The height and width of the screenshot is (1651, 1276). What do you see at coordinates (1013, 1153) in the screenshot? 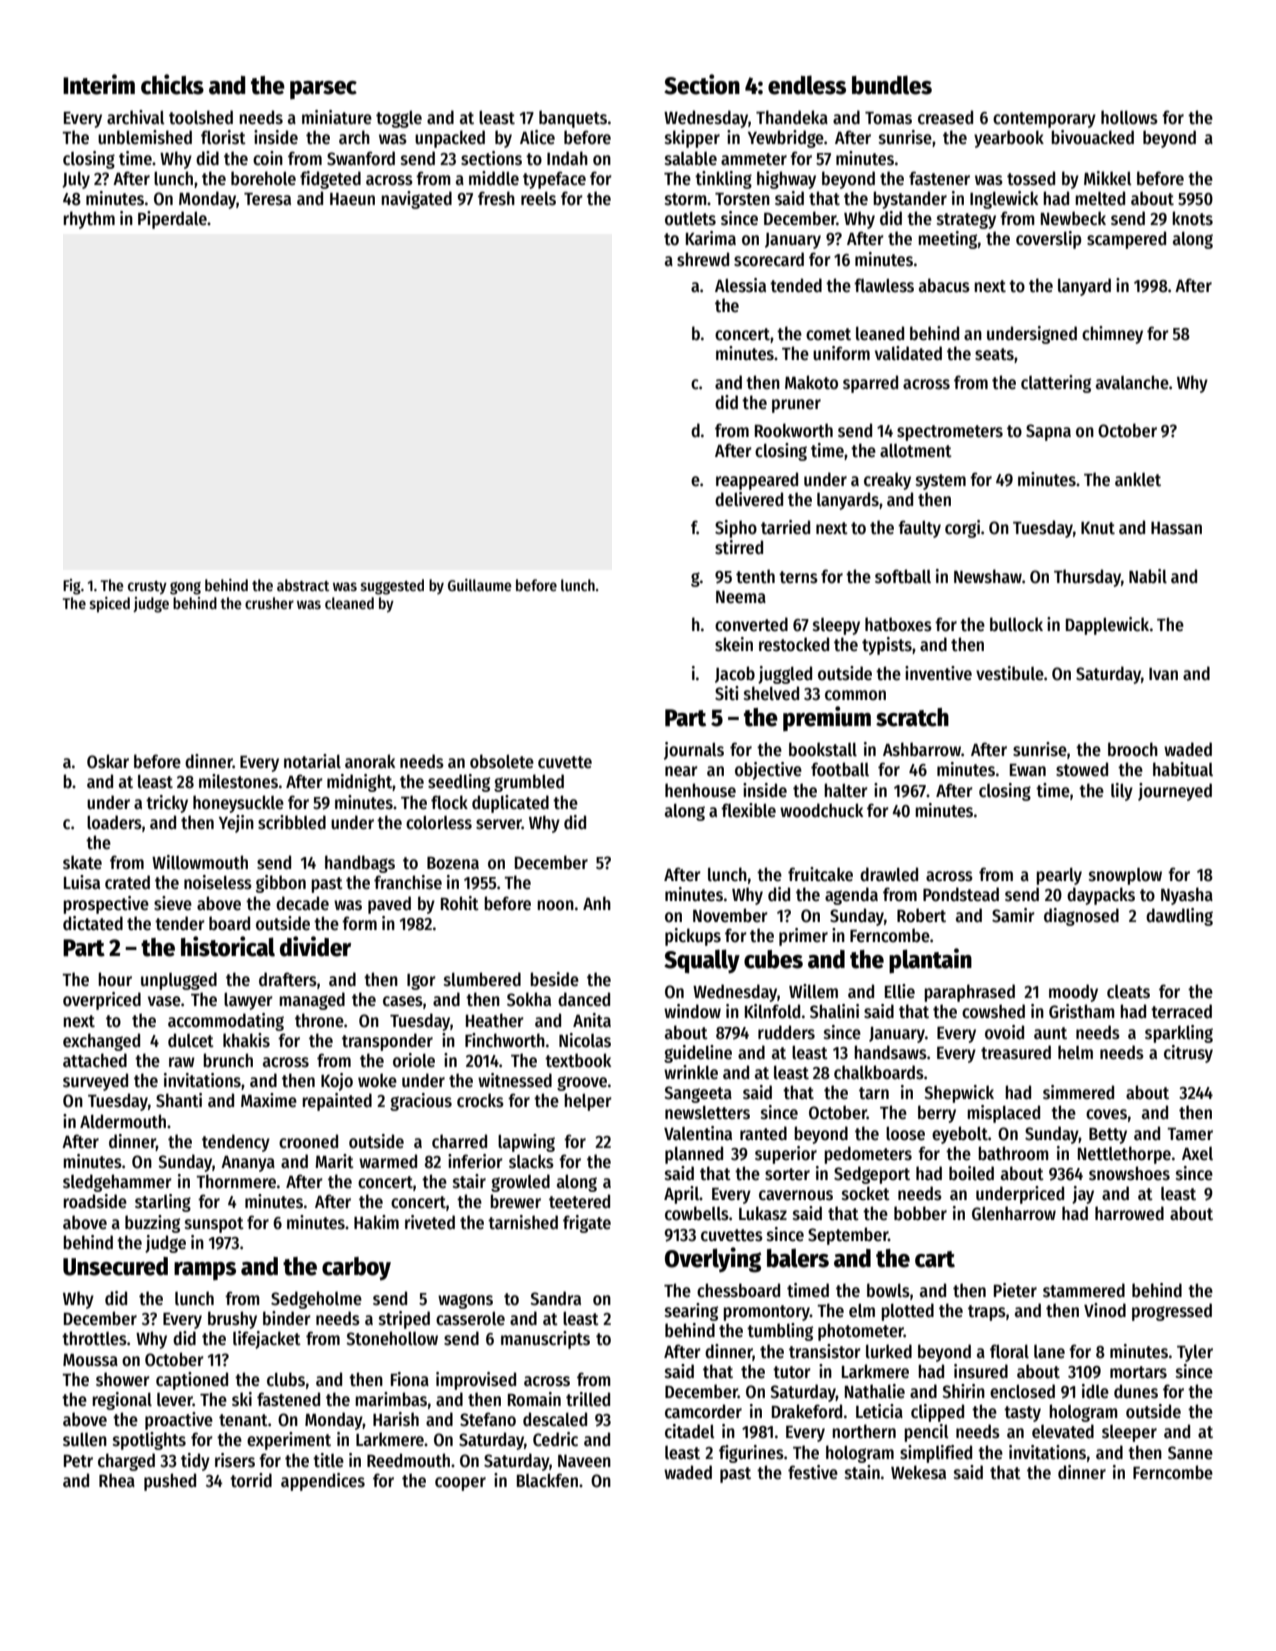
I see `bathroom` at bounding box center [1013, 1153].
